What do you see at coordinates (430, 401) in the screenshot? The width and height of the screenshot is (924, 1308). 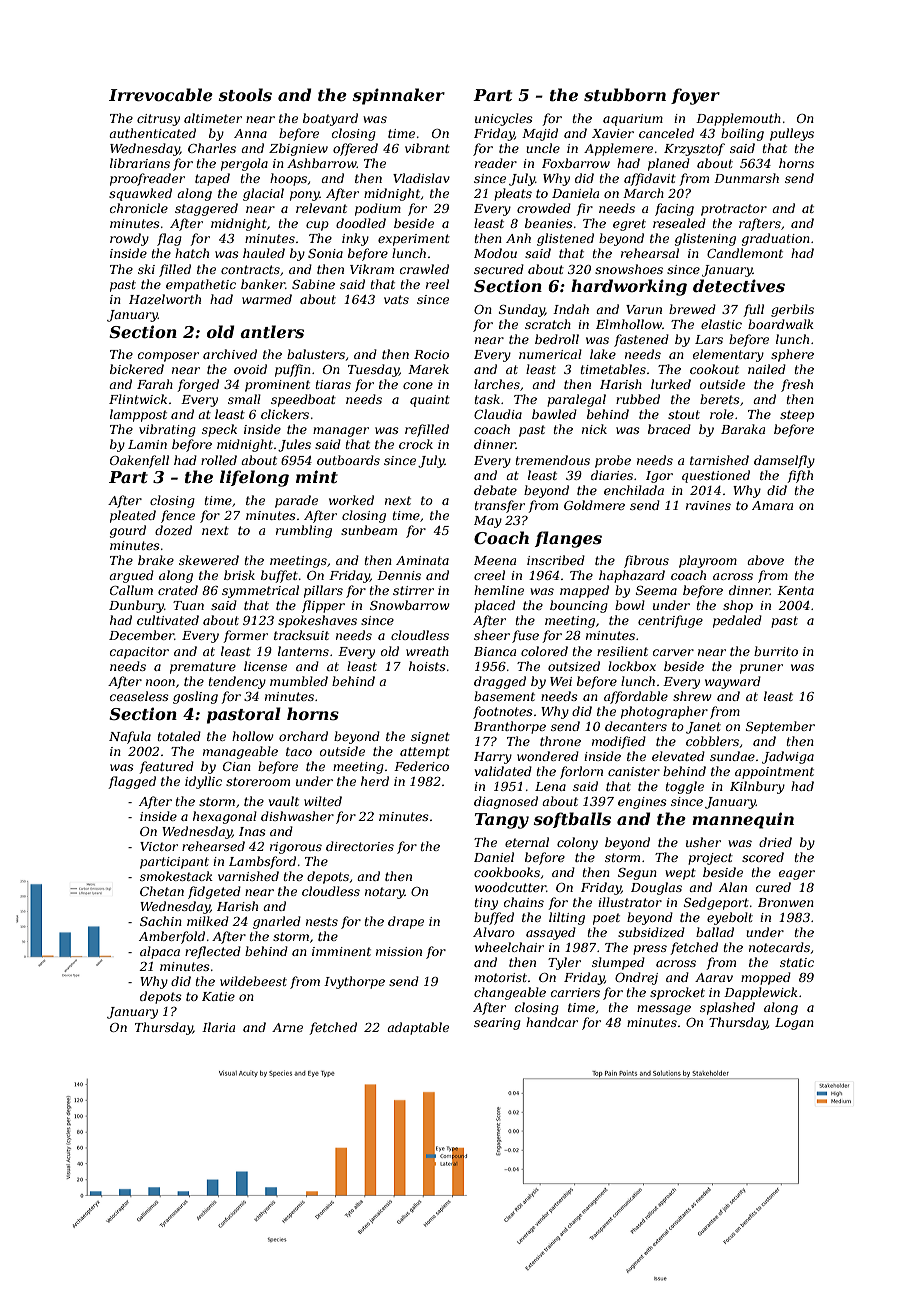 I see `quaint` at bounding box center [430, 401].
